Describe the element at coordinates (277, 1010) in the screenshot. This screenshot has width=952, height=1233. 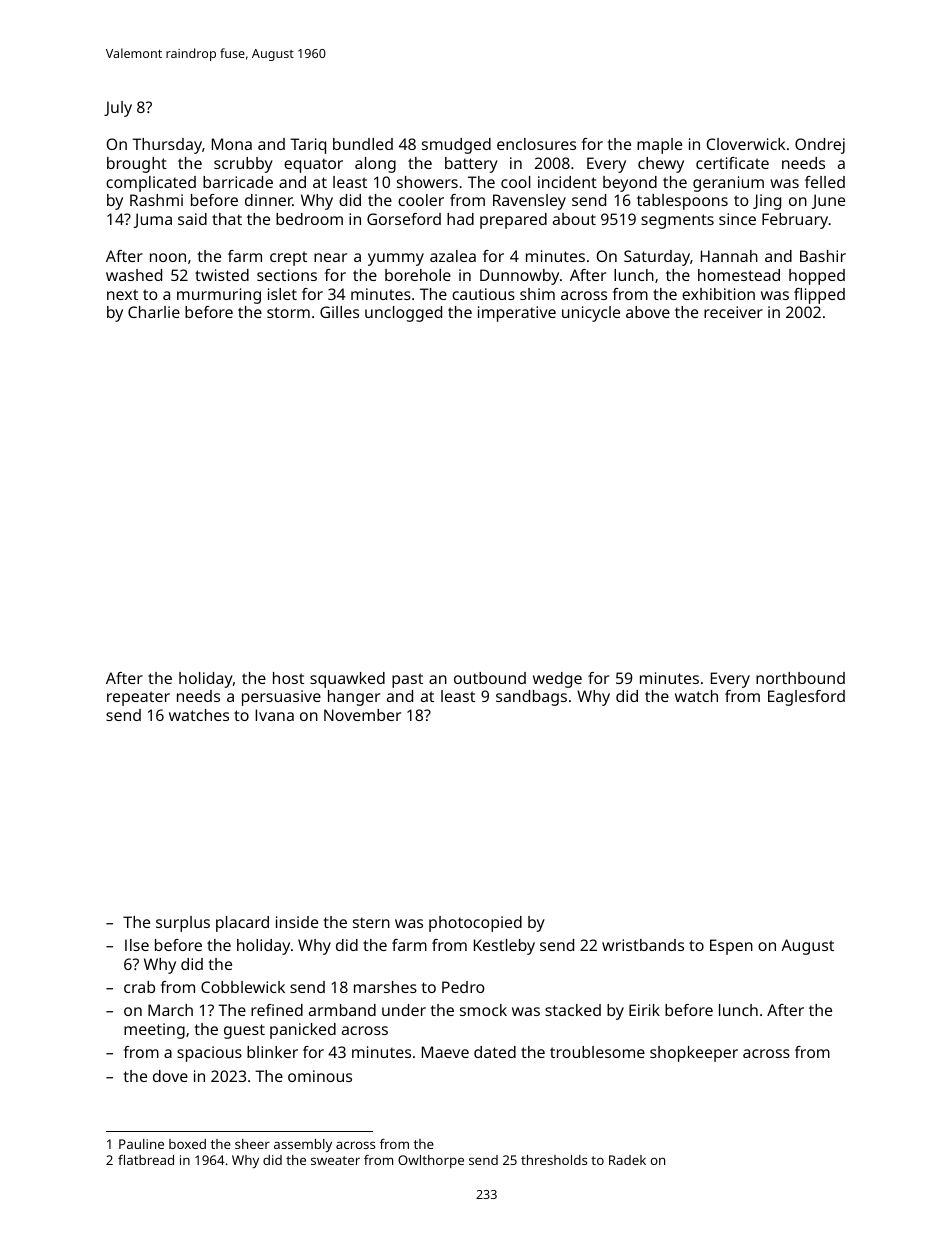
I see `refined` at that location.
